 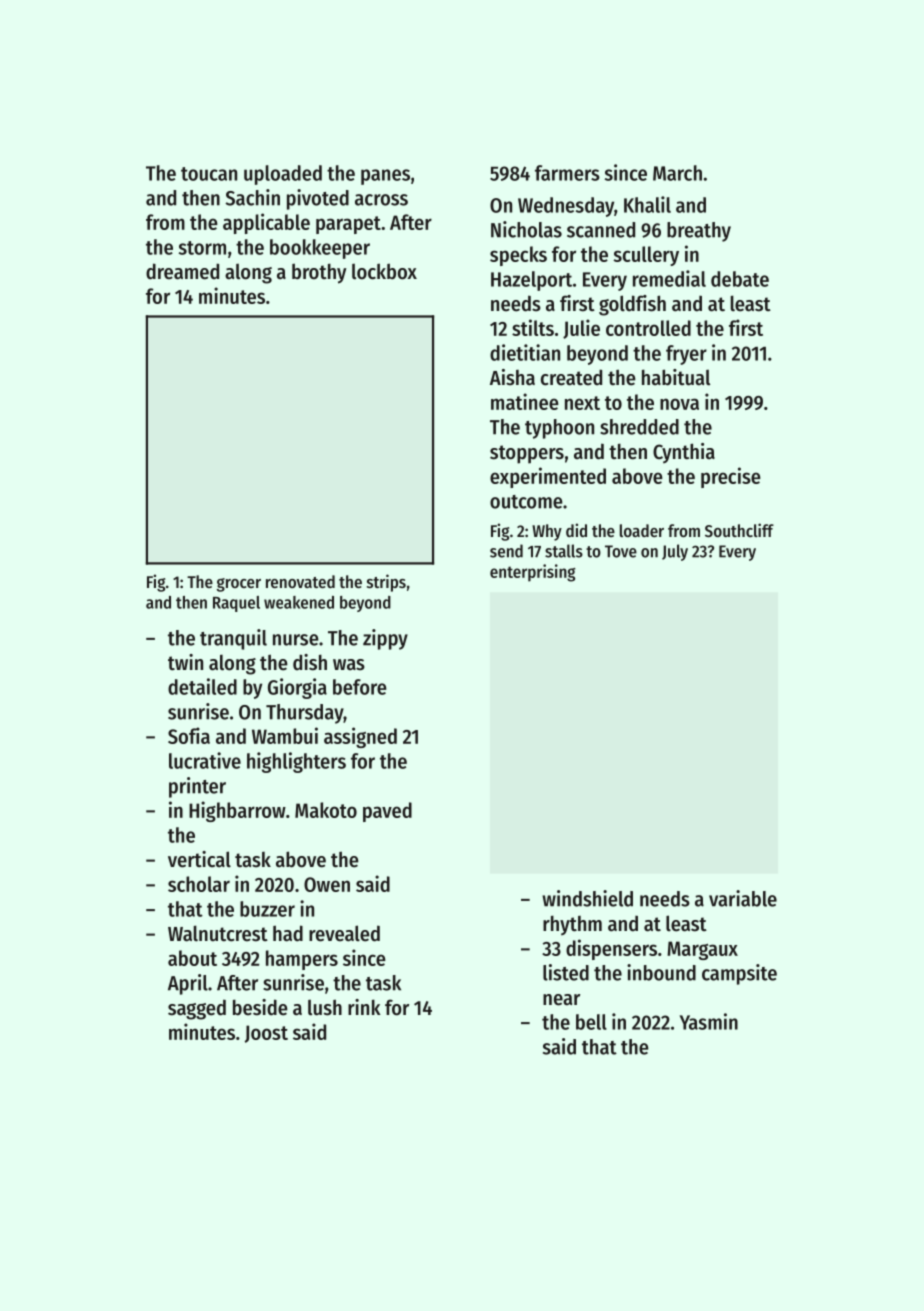 What do you see at coordinates (239, 585) in the screenshot?
I see `grocer` at bounding box center [239, 585].
